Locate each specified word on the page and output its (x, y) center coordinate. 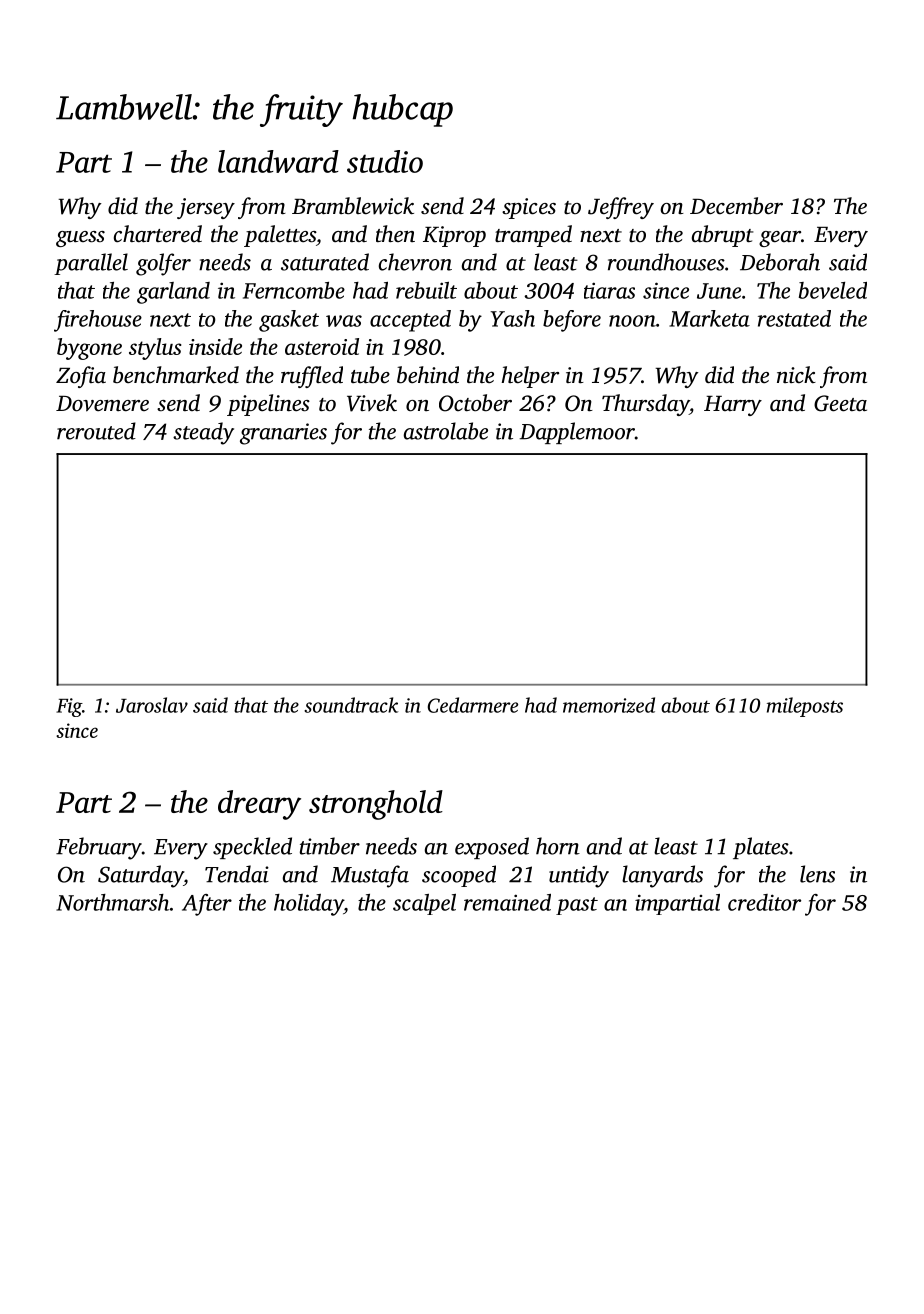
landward (278, 161)
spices (529, 208)
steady (203, 433)
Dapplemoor (577, 433)
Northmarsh (113, 902)
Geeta (840, 403)
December (736, 206)
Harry (733, 406)
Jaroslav (152, 705)
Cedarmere (473, 705)
